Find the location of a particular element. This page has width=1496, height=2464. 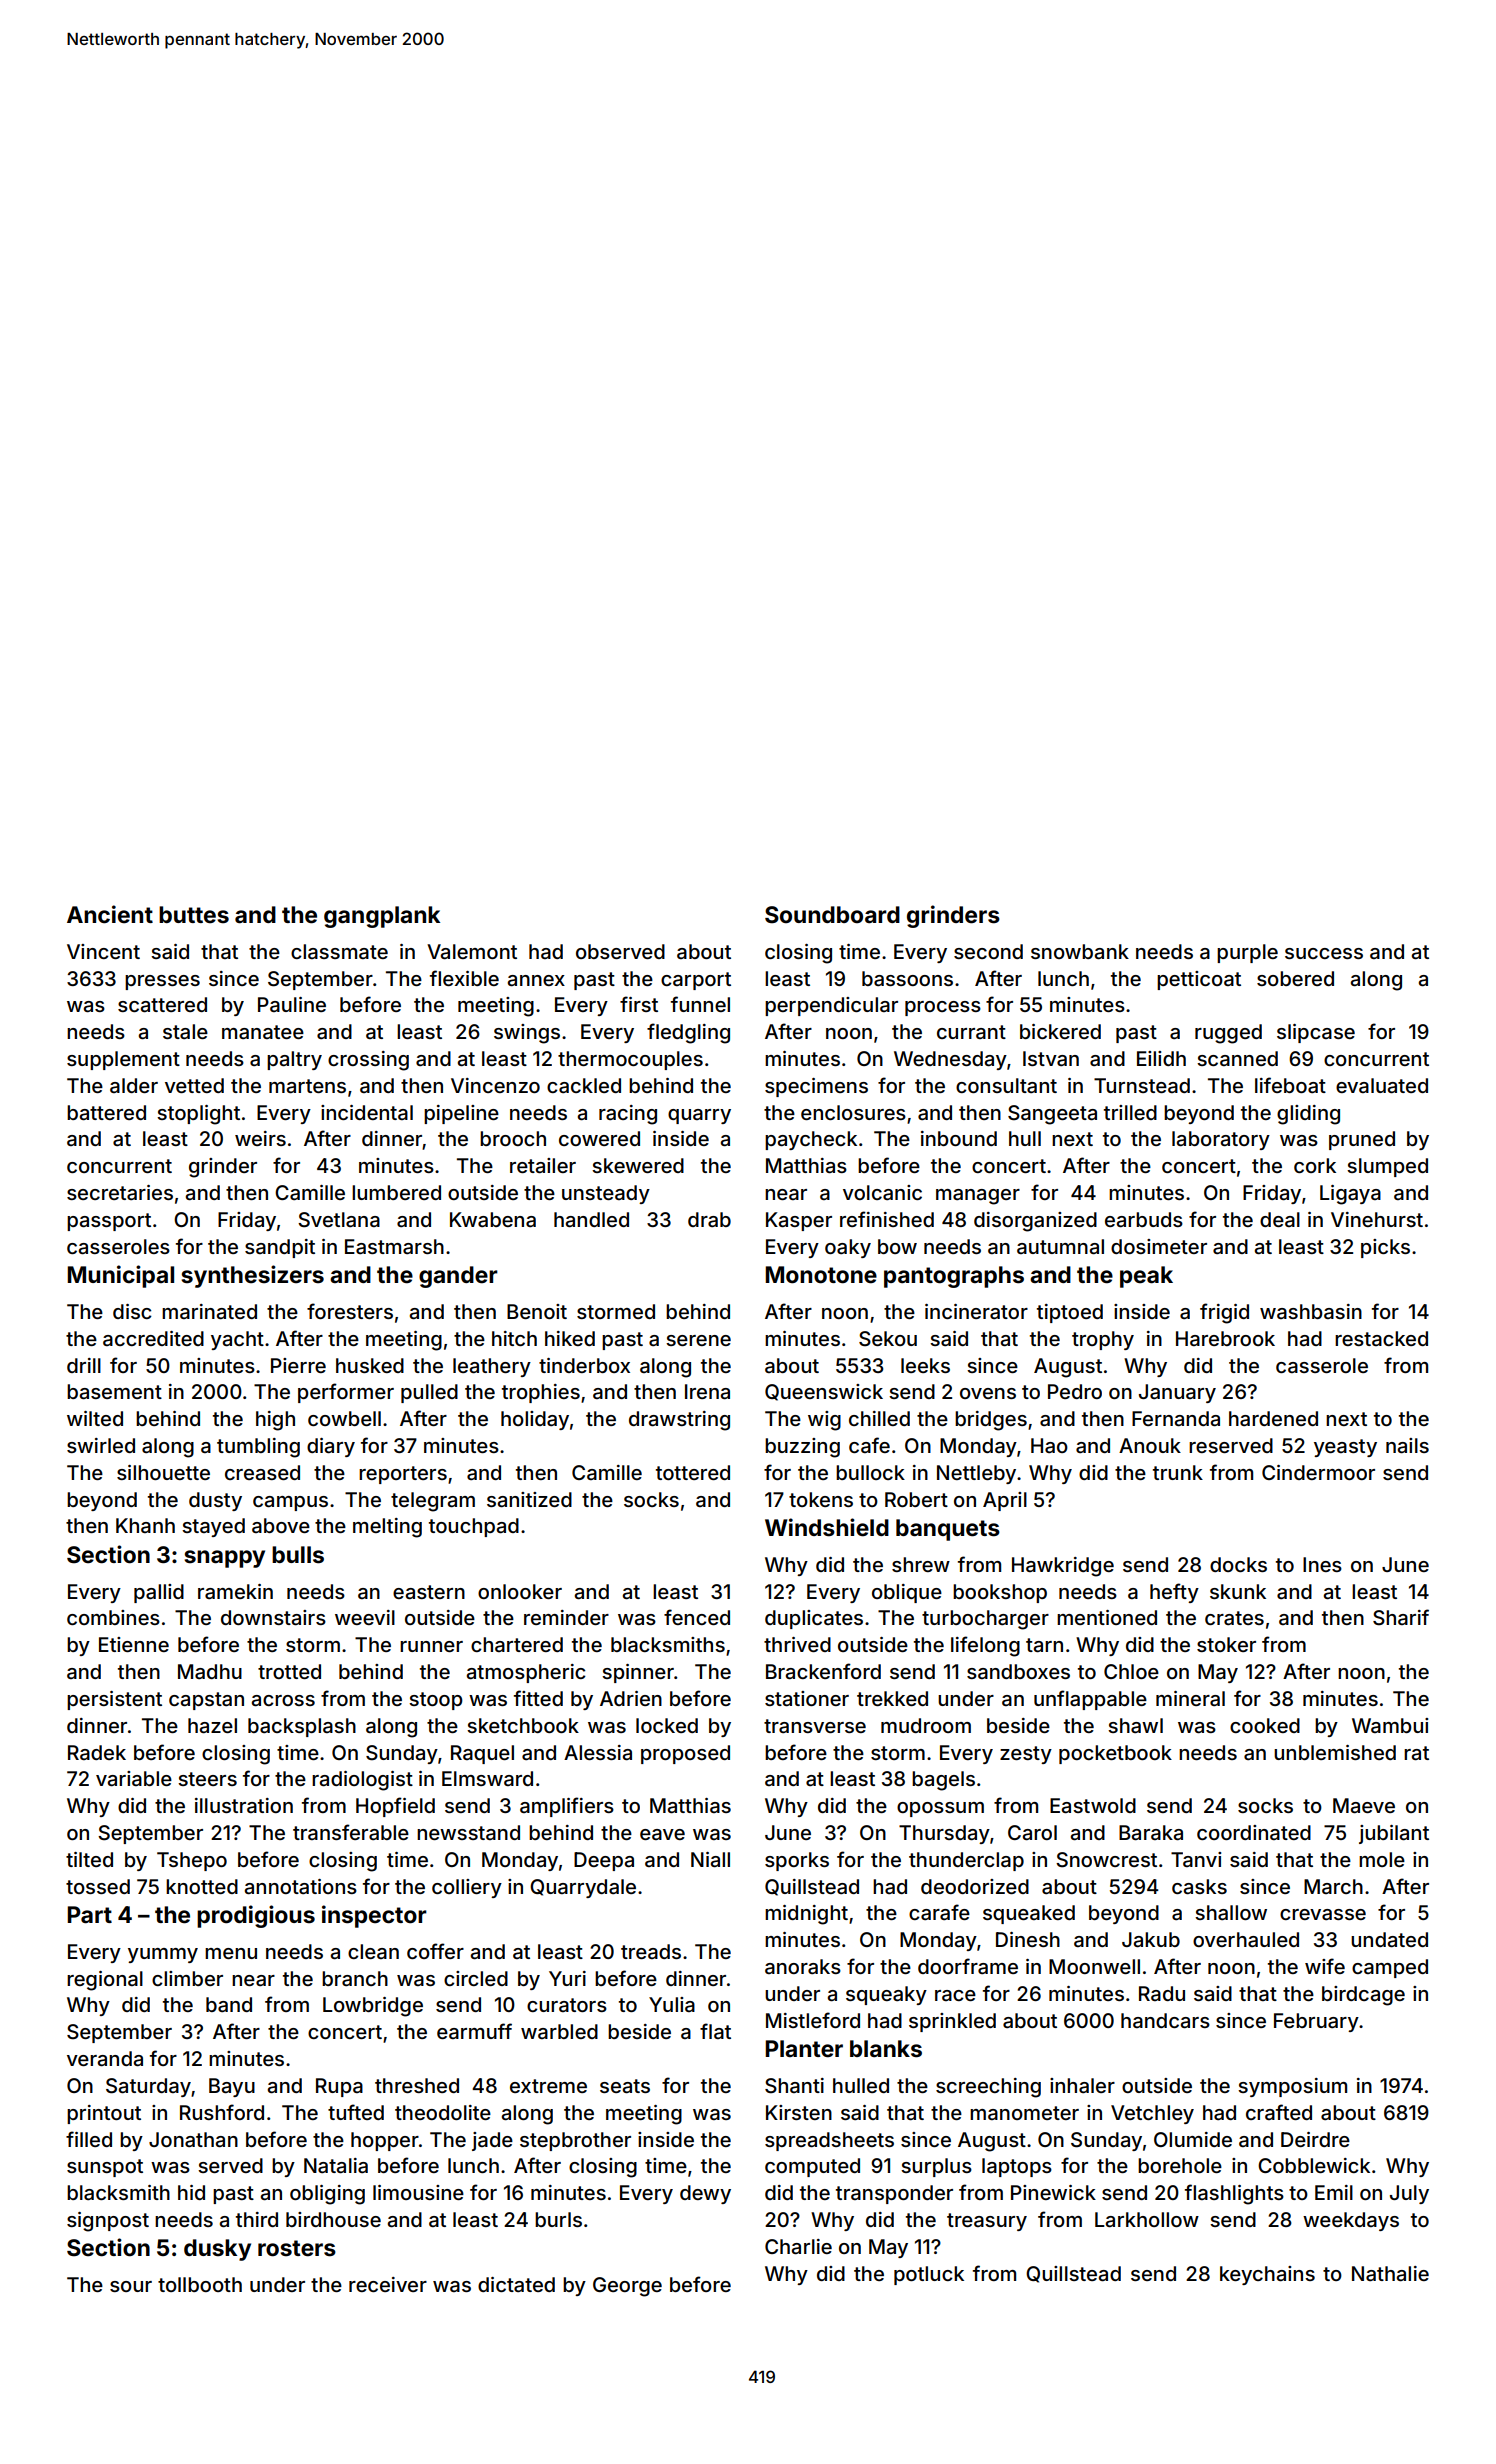

Snowcrest is located at coordinates (1106, 1860).
